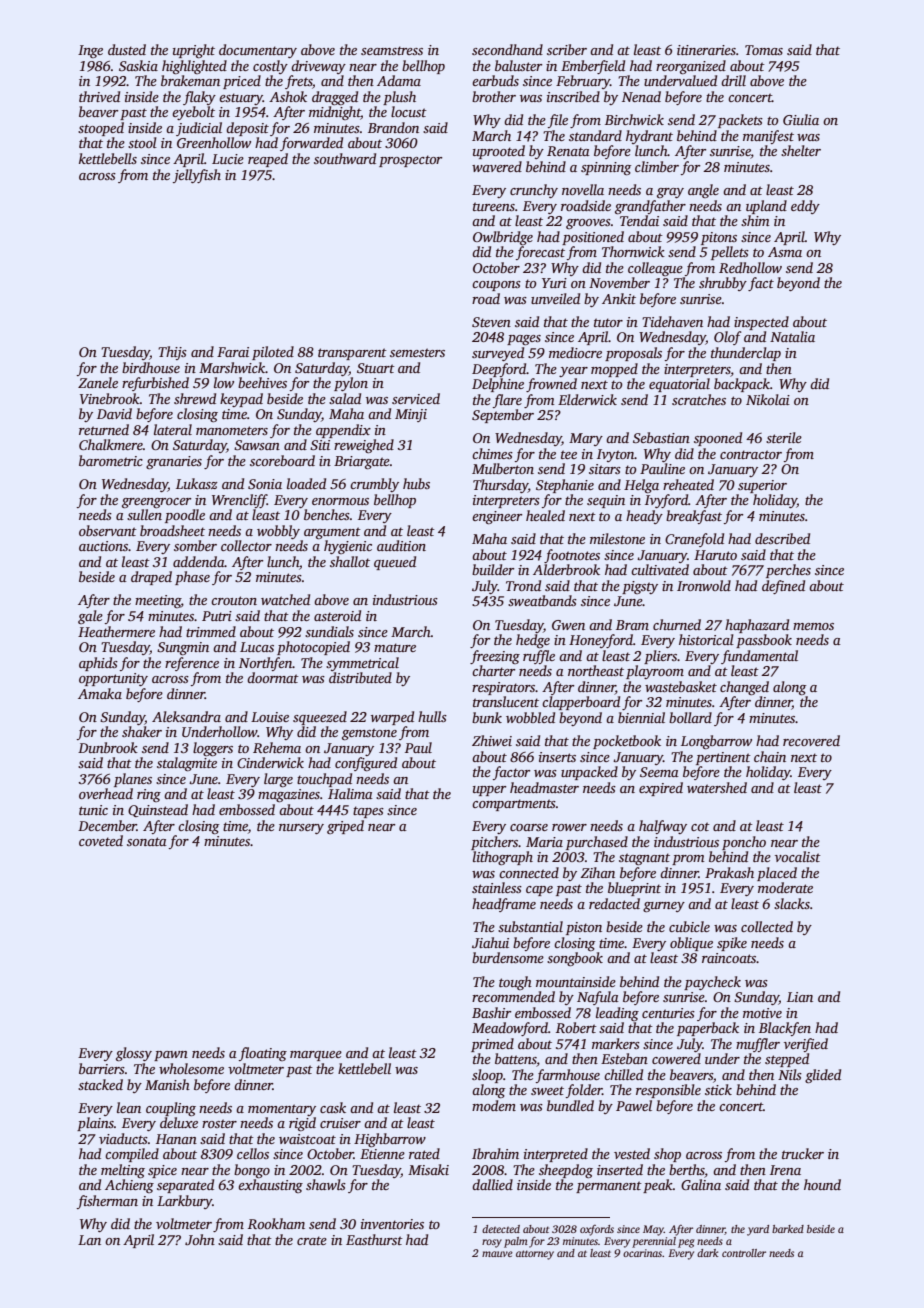 The image size is (924, 1308). What do you see at coordinates (494, 843) in the document?
I see `pitchers` at bounding box center [494, 843].
